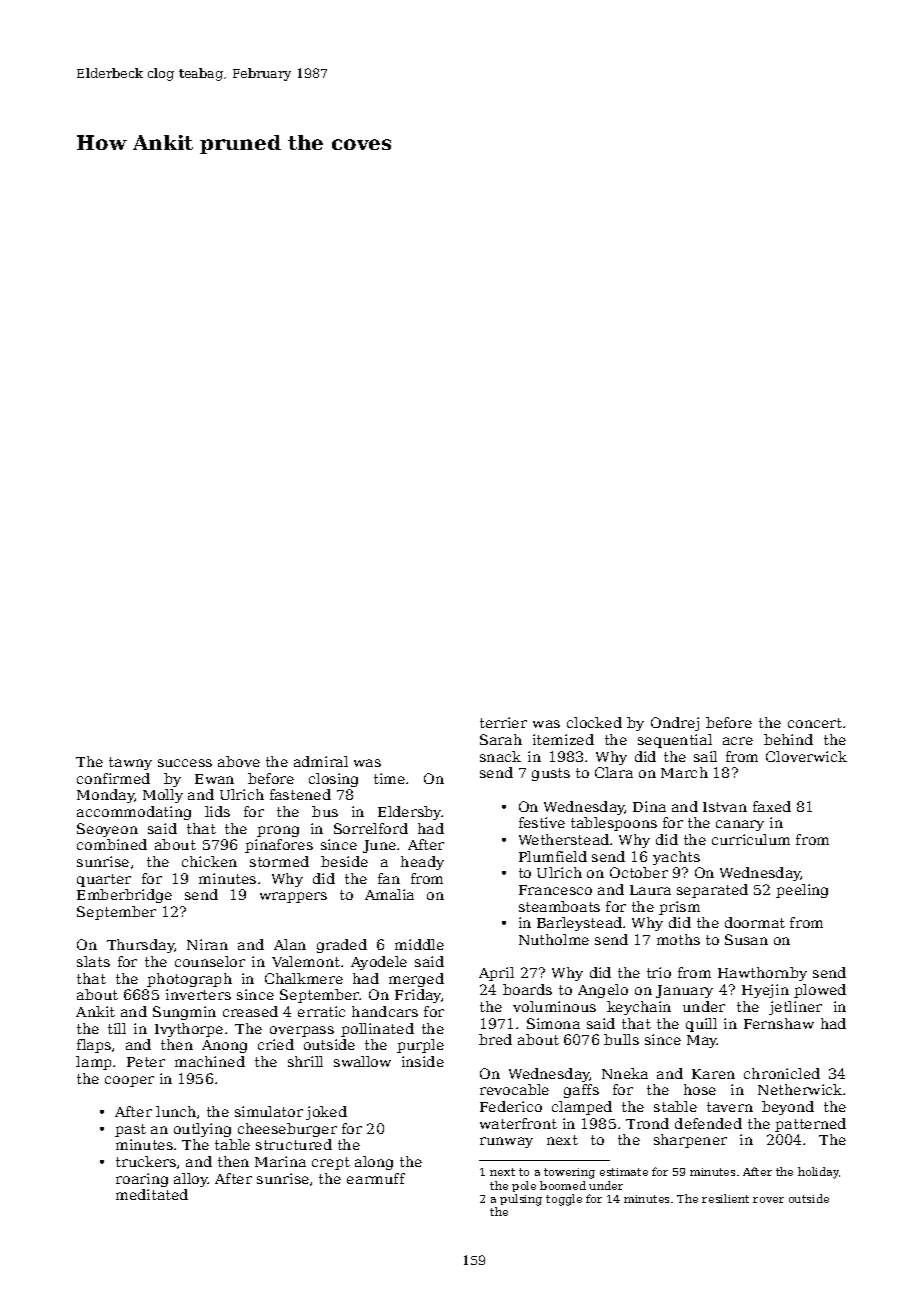 The width and height of the page is (924, 1314). Describe the element at coordinates (189, 980) in the page. I see `photograph` at that location.
